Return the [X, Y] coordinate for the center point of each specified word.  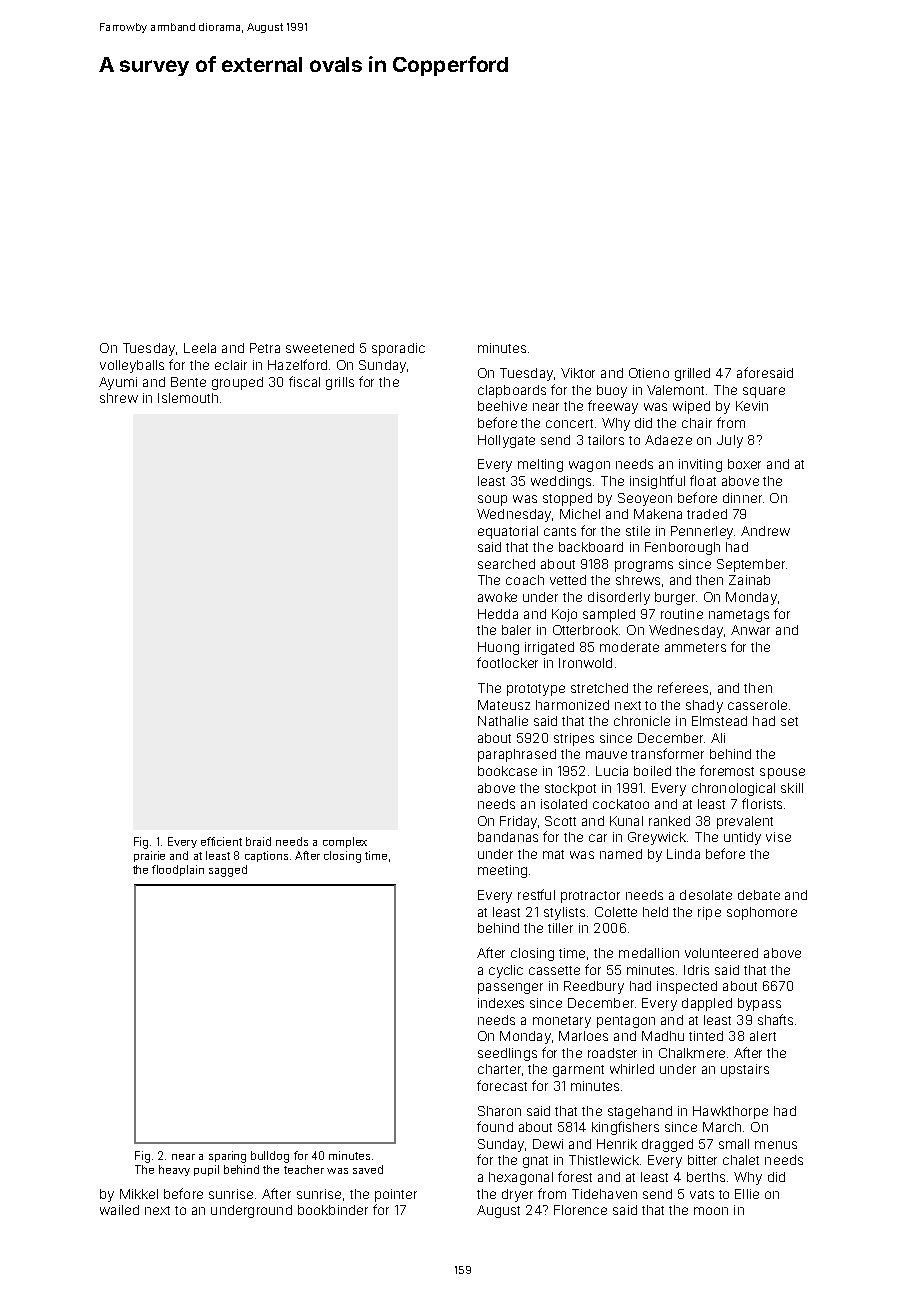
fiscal [304, 381]
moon [711, 1211]
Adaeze [668, 440]
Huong [498, 648]
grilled [692, 374]
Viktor [578, 373]
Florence [580, 1210]
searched [506, 564]
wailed [119, 1210]
